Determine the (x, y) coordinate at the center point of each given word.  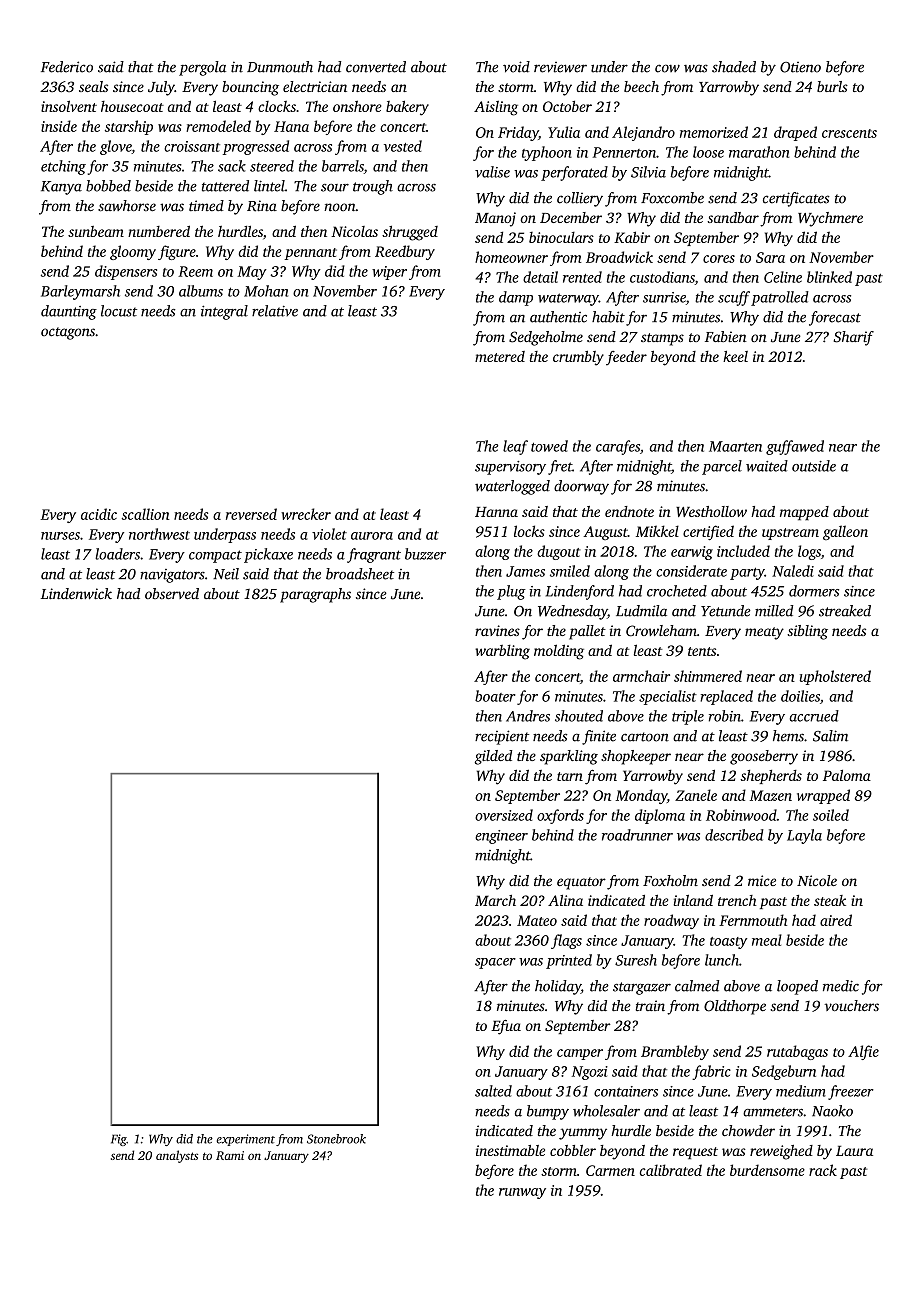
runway (522, 1193)
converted (376, 67)
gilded (493, 757)
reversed (251, 514)
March (495, 900)
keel (735, 356)
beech (641, 86)
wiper (389, 273)
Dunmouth (280, 67)
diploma (660, 816)
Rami (230, 1155)
